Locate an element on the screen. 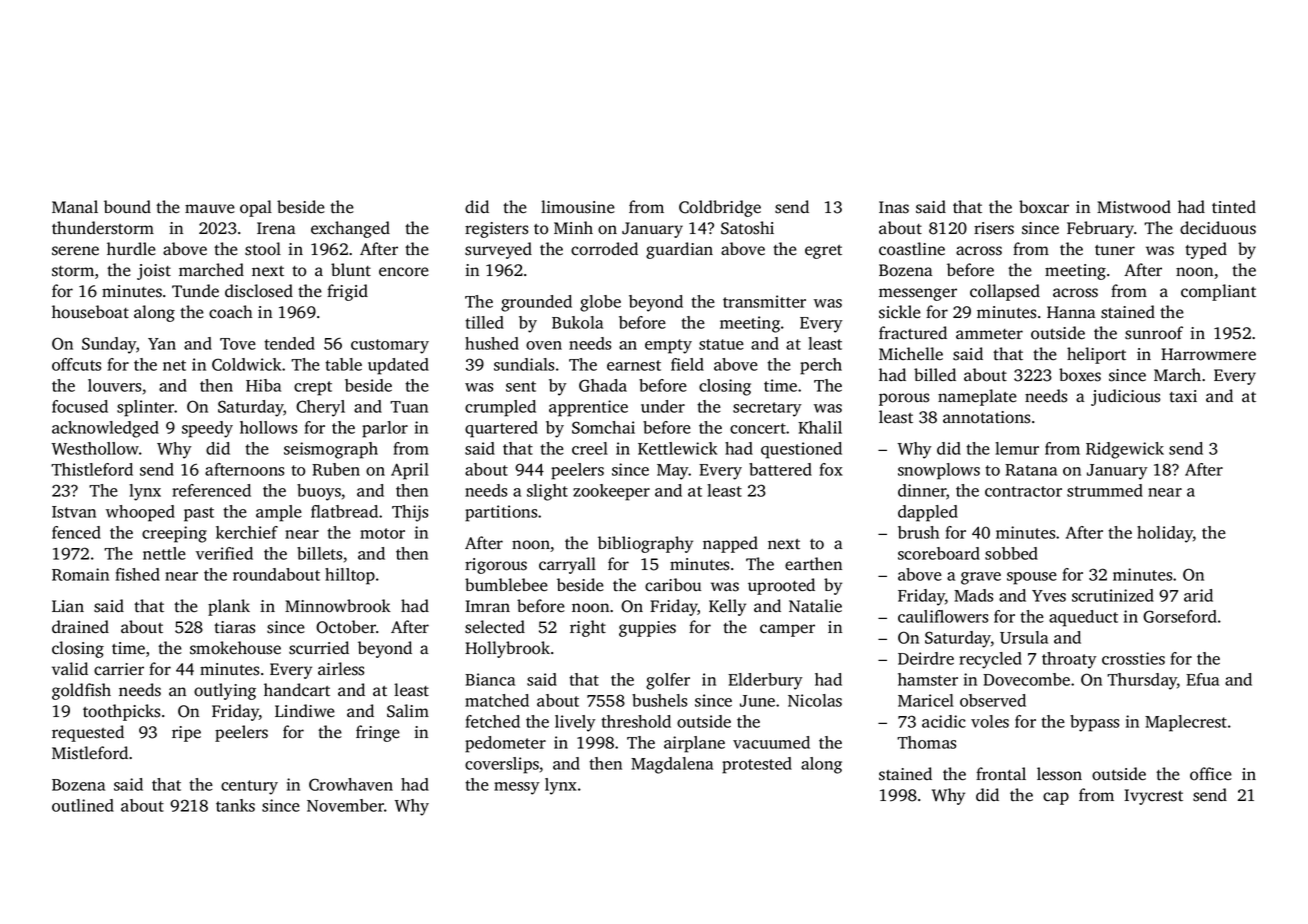 The width and height of the screenshot is (1308, 924). registers is located at coordinates (496, 230).
